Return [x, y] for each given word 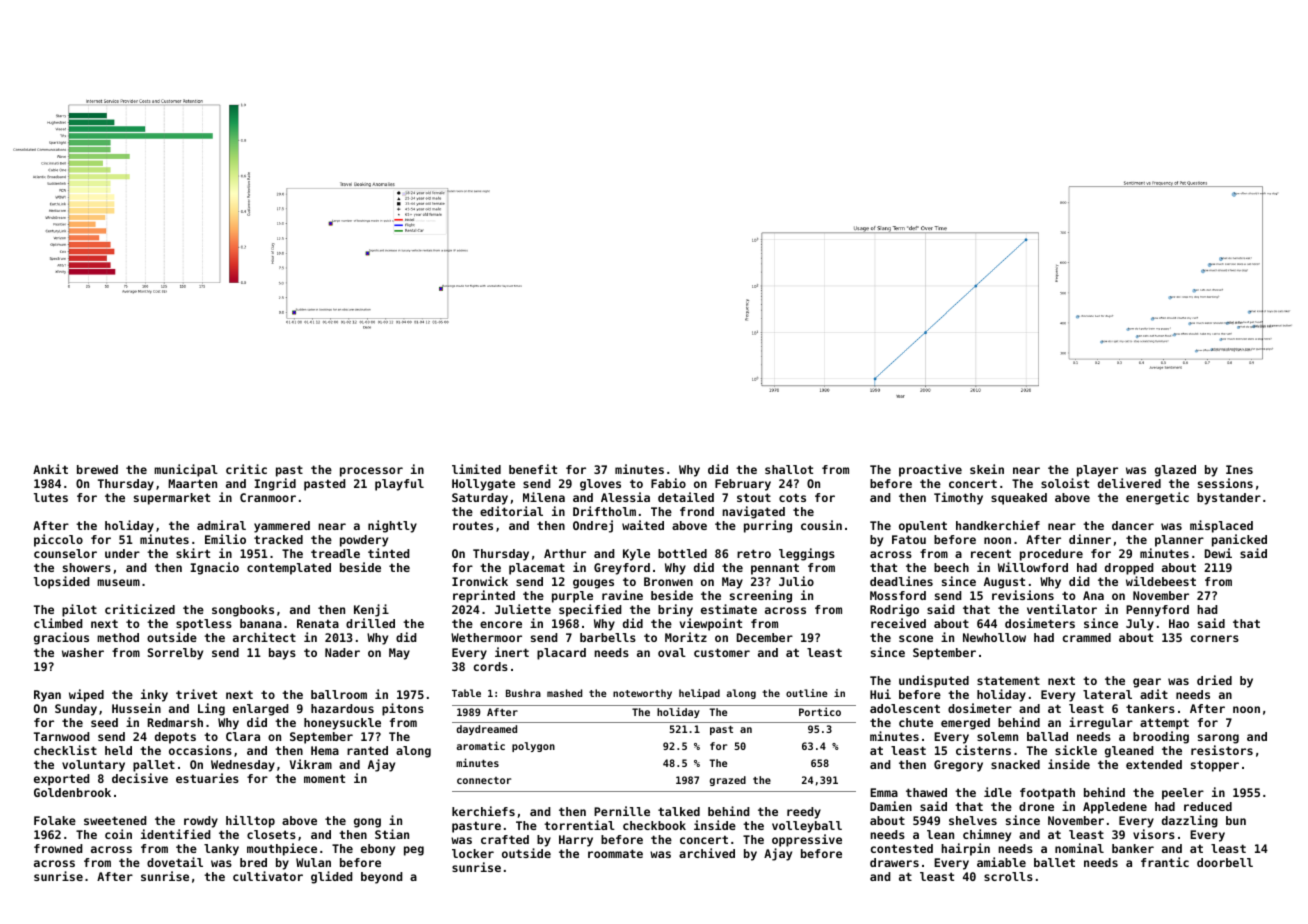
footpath [1047, 794]
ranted [367, 750]
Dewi [1218, 553]
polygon [533, 747]
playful [399, 485]
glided [332, 877]
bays [282, 654]
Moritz [686, 637]
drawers [894, 862]
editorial [511, 511]
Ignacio [214, 568]
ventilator [1062, 609]
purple [572, 597]
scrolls [1008, 876]
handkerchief [998, 525]
